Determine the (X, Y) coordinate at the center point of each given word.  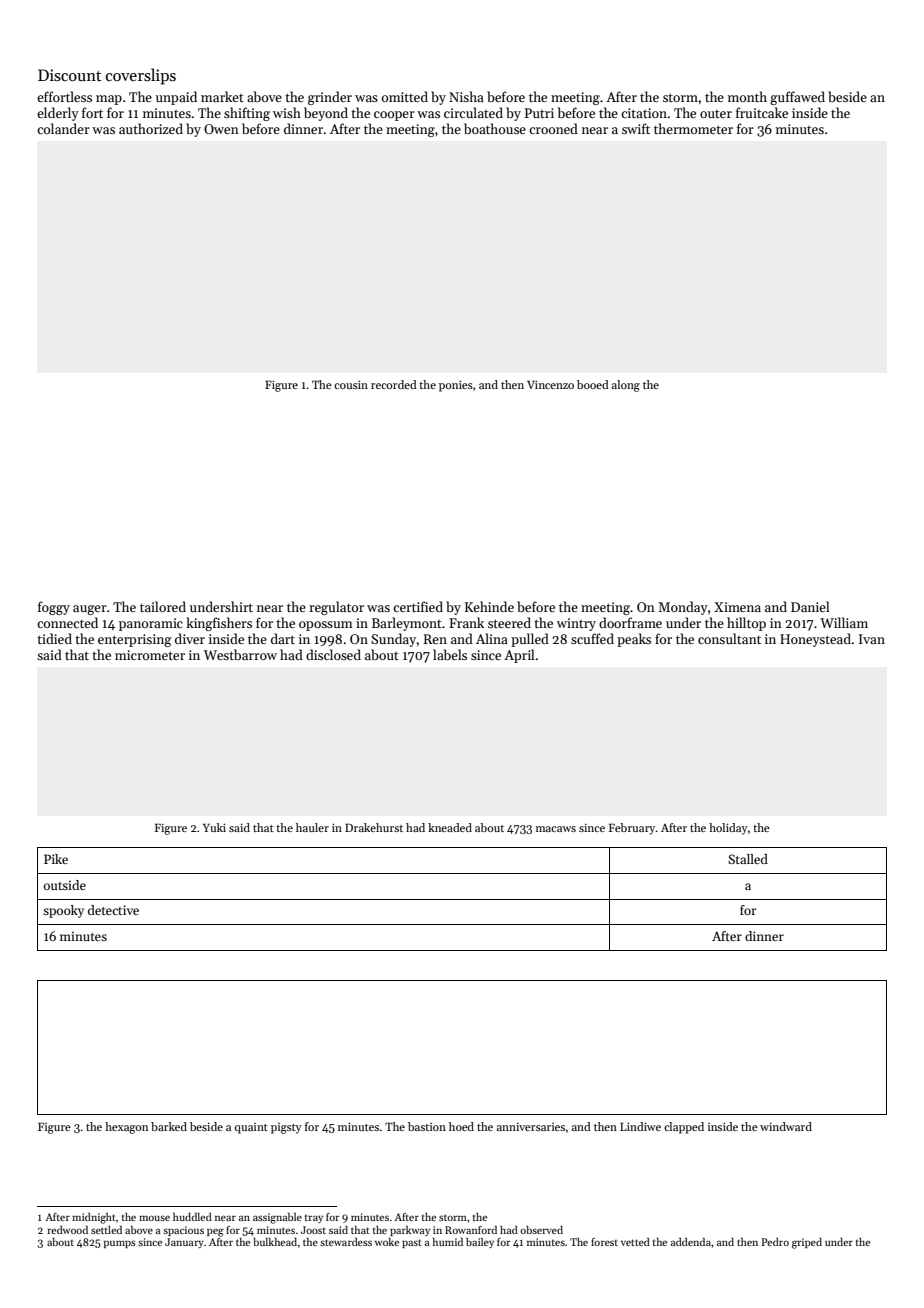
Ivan (872, 639)
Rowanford (471, 1230)
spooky (63, 911)
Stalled (748, 859)
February (632, 829)
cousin (351, 384)
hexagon (126, 1128)
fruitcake (762, 112)
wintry (576, 624)
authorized (151, 128)
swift (636, 128)
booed (593, 384)
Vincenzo (550, 384)
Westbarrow (240, 654)
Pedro (775, 1242)
